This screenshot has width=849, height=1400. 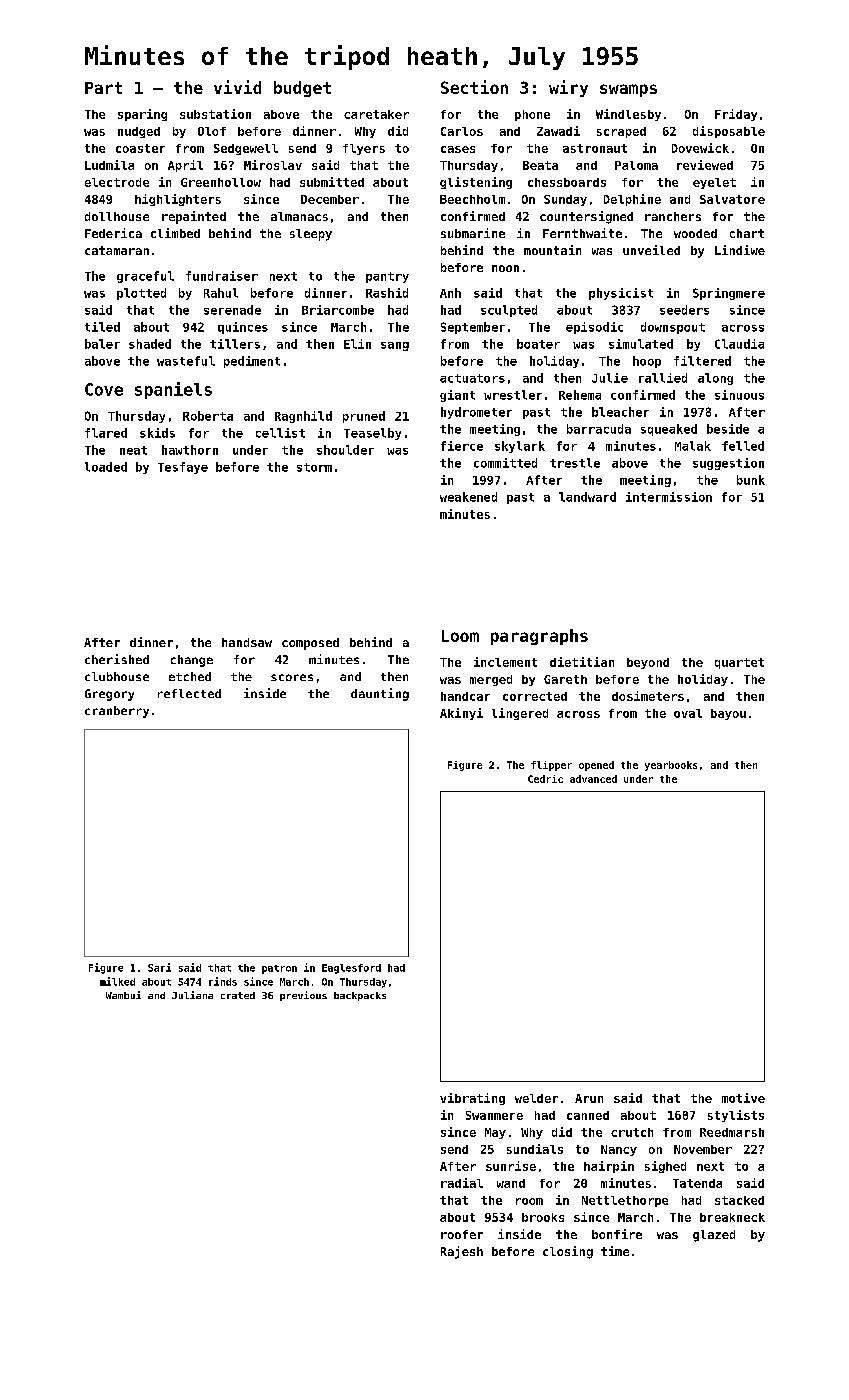 What do you see at coordinates (714, 1236) in the screenshot?
I see `glazed` at bounding box center [714, 1236].
